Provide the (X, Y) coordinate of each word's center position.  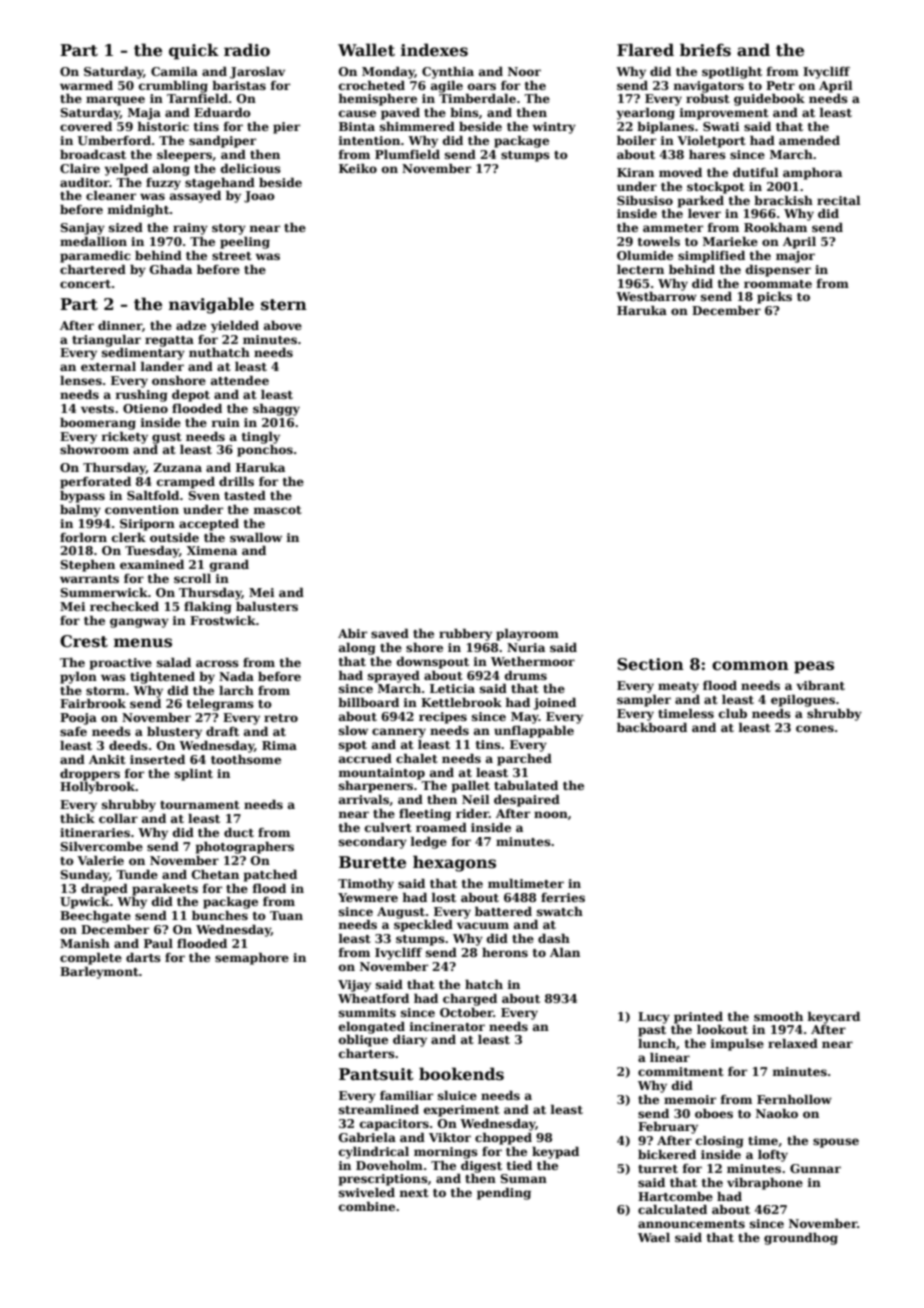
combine (367, 1206)
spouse (836, 1143)
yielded (235, 326)
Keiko (358, 168)
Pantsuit (376, 1074)
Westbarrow (656, 296)
